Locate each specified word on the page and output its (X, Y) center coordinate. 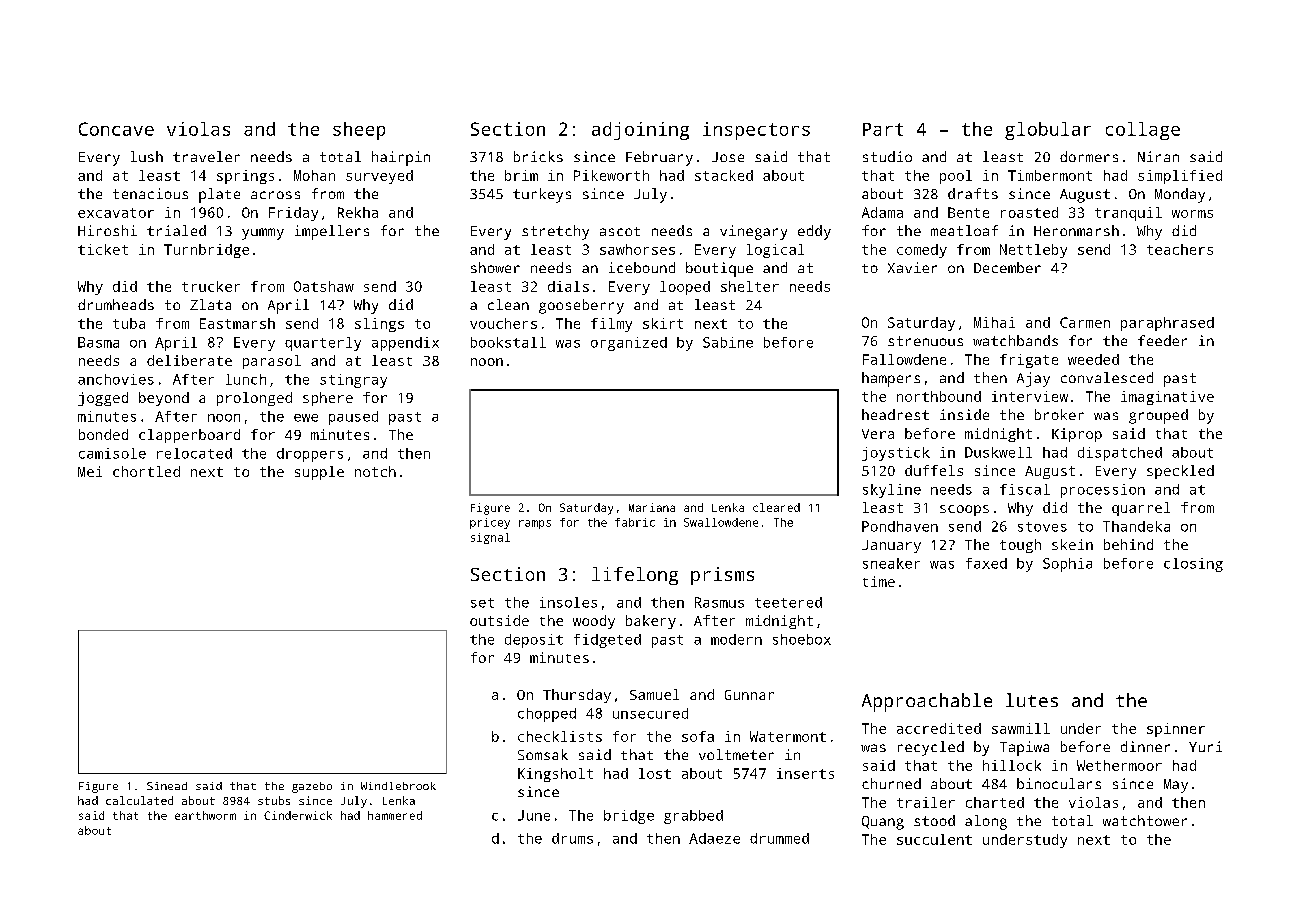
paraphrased (1167, 324)
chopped (547, 715)
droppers (310, 455)
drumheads (116, 304)
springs (245, 177)
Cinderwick (298, 815)
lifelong (635, 576)
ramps (535, 524)
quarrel (1141, 509)
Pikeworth (611, 175)
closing (1193, 565)
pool (956, 177)
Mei (90, 471)
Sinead (167, 786)
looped (685, 288)
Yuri (1205, 746)
